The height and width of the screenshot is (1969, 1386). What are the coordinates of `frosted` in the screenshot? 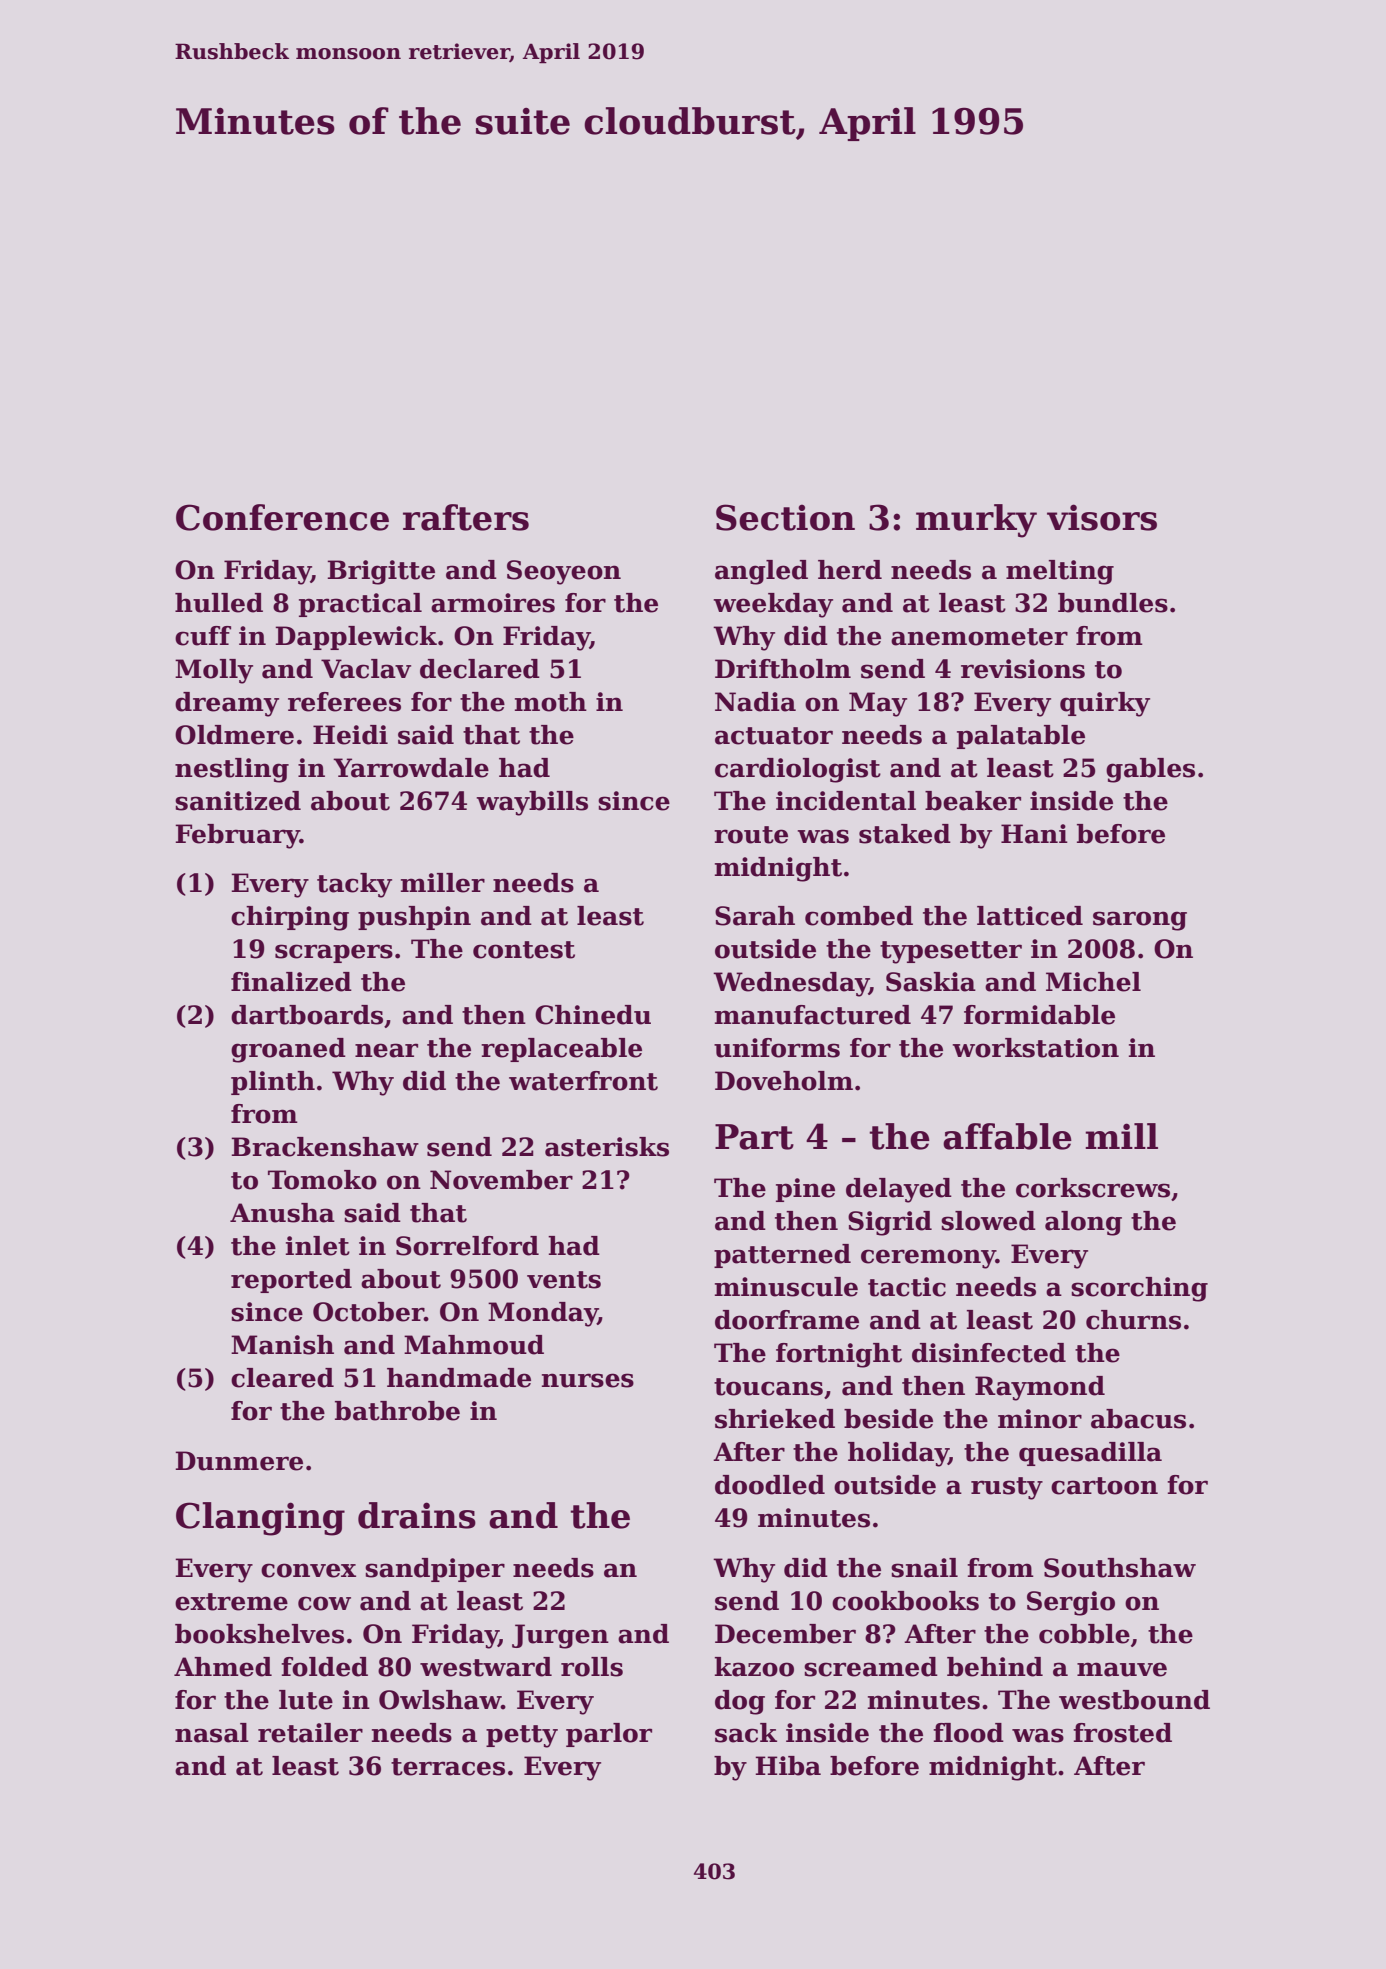 It's located at (1122, 1733).
